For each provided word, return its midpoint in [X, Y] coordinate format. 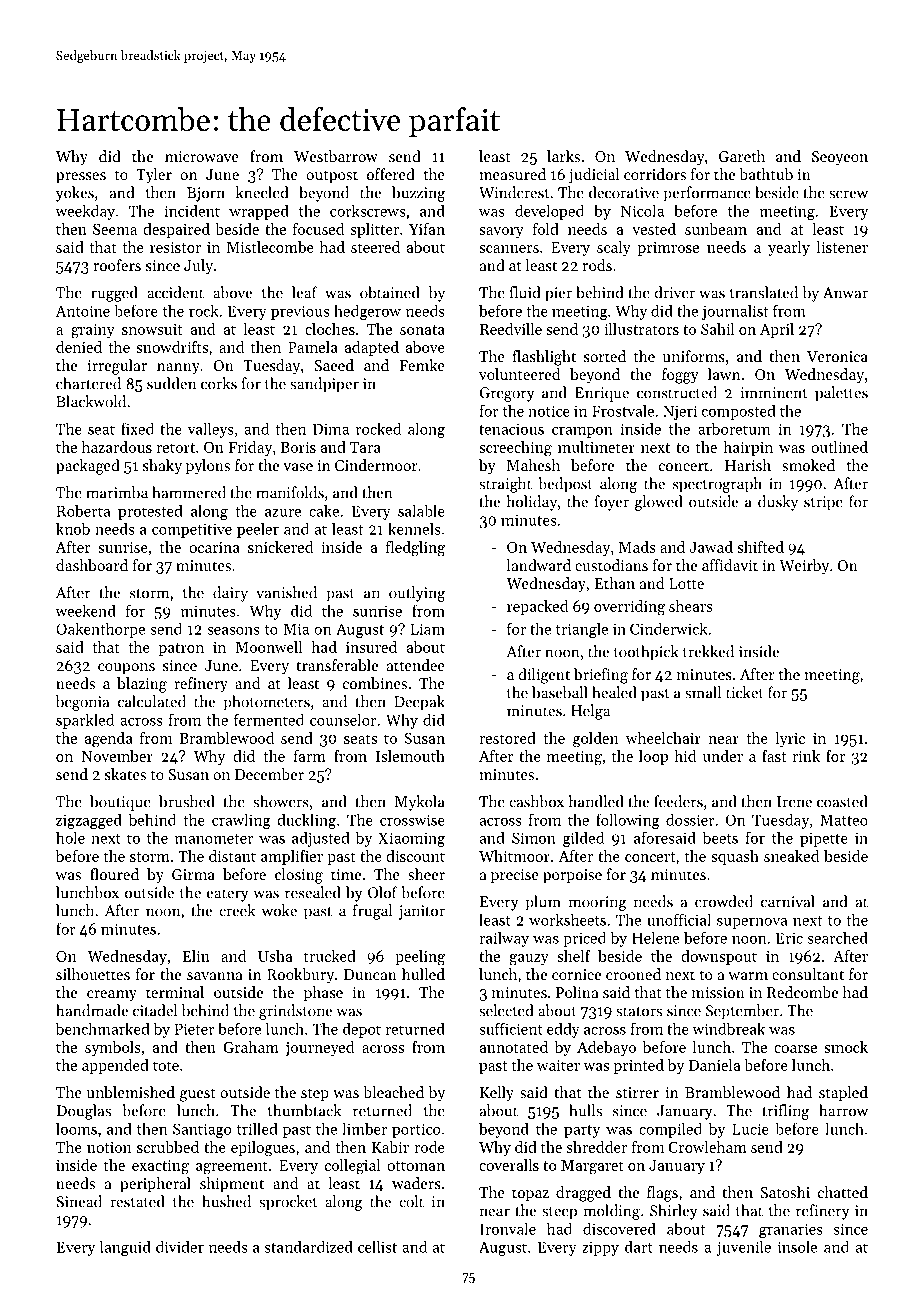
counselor [343, 719]
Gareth [742, 156]
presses [81, 177]
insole [797, 1247]
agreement [232, 1168]
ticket [745, 692]
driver [674, 292]
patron [181, 649]
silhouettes [93, 974]
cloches [330, 329]
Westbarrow [336, 156]
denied [79, 347]
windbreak [728, 1028]
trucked [330, 956]
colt [411, 1201]
